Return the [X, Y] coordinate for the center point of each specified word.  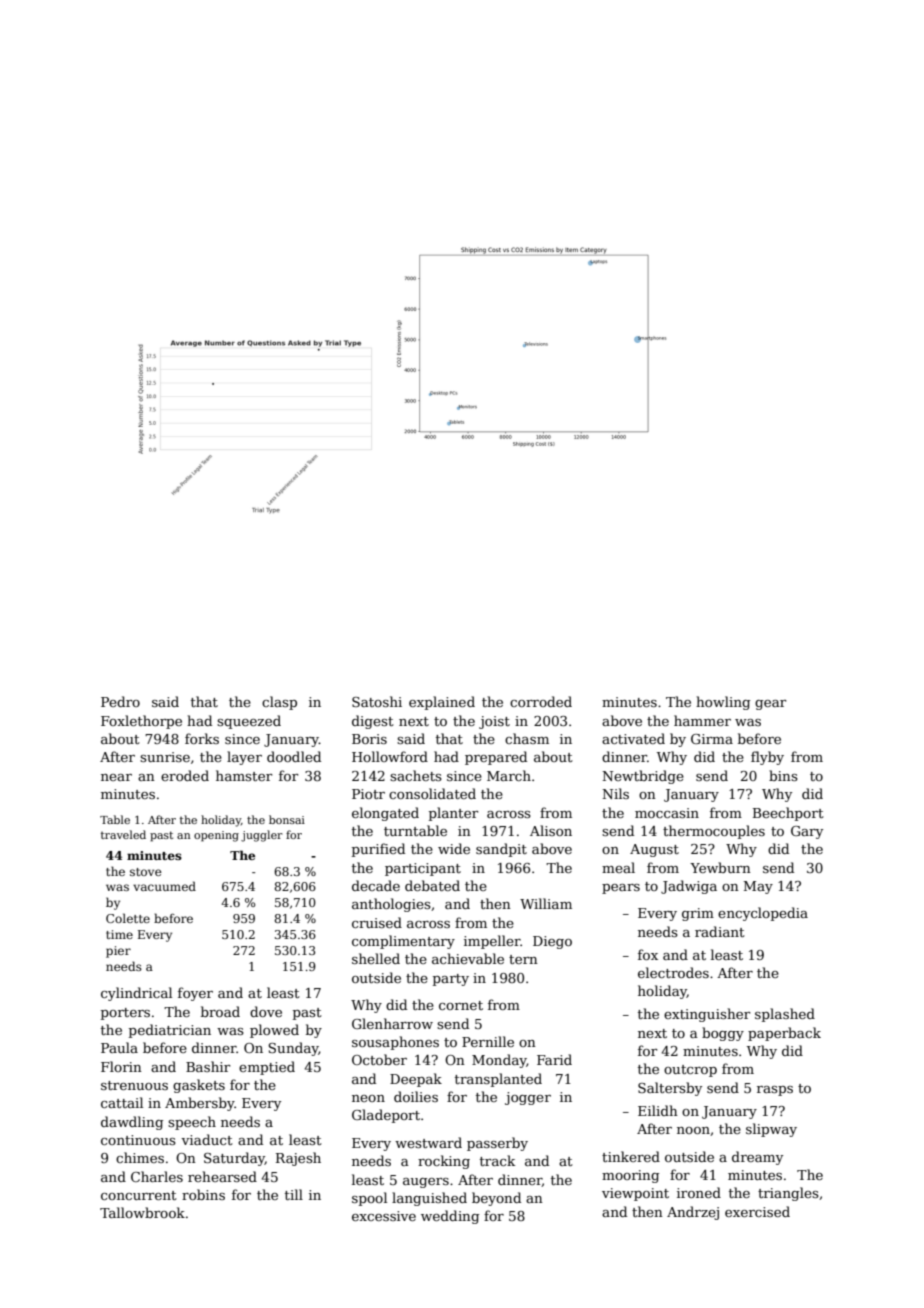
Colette [128, 918]
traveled [123, 834]
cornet [461, 1005]
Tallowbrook [142, 1212]
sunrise [165, 757]
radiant [720, 931]
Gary [807, 832]
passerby [497, 1144]
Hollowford [390, 756]
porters [125, 1014]
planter [454, 814]
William [546, 903]
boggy [723, 1034]
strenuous [134, 1085]
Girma [712, 739]
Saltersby [670, 1089]
